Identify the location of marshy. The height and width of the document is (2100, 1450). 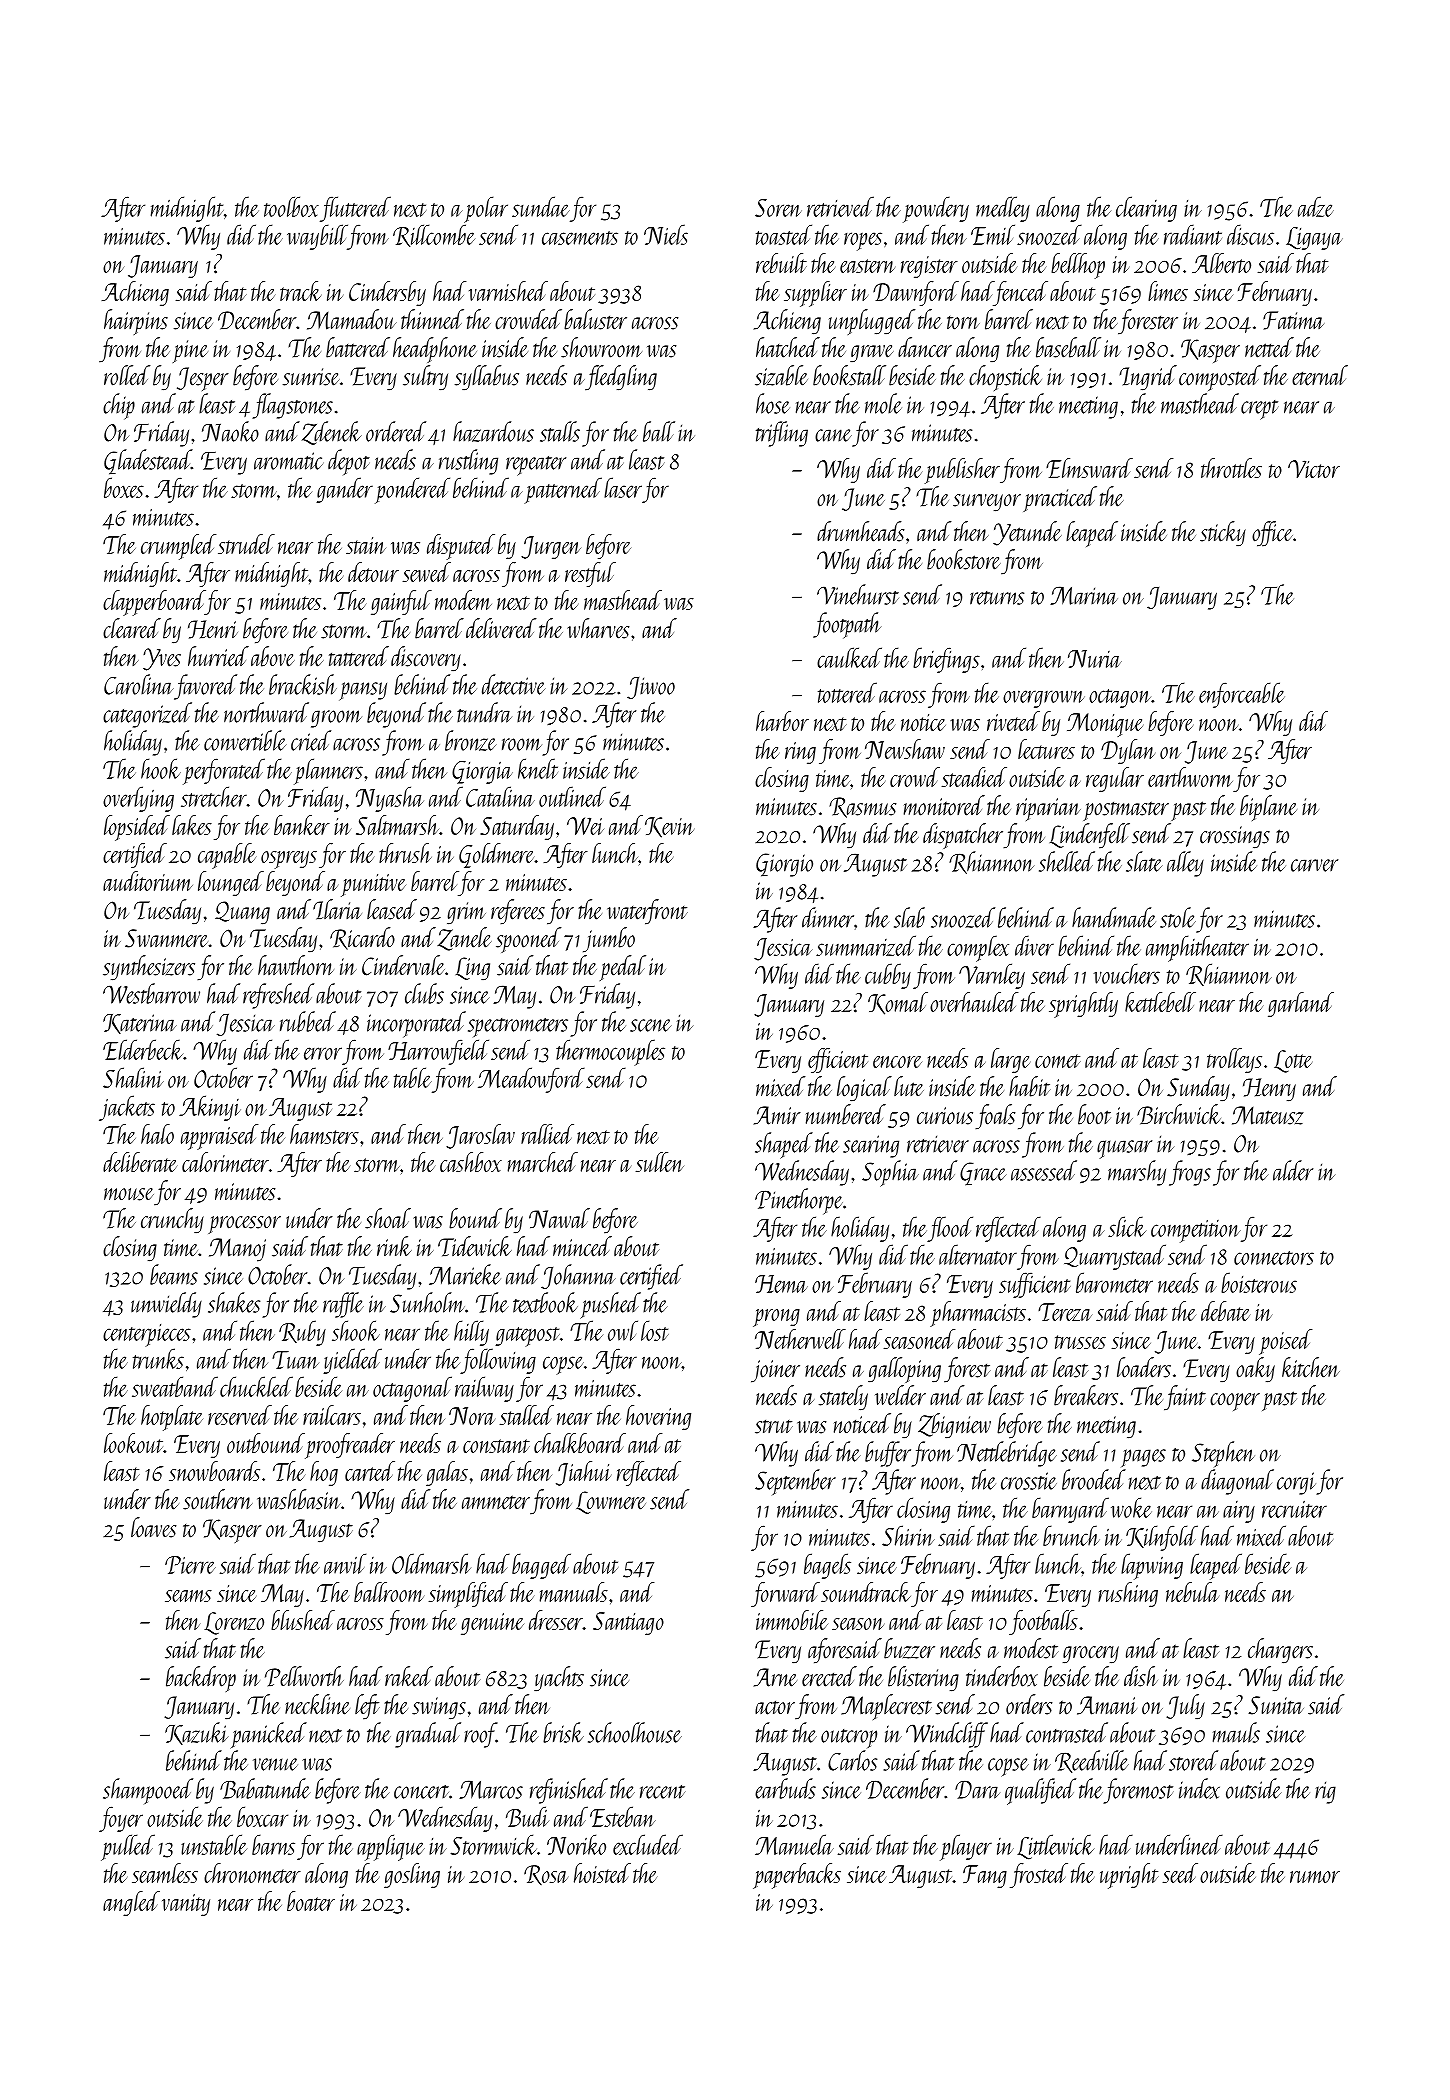
(1137, 1173).
